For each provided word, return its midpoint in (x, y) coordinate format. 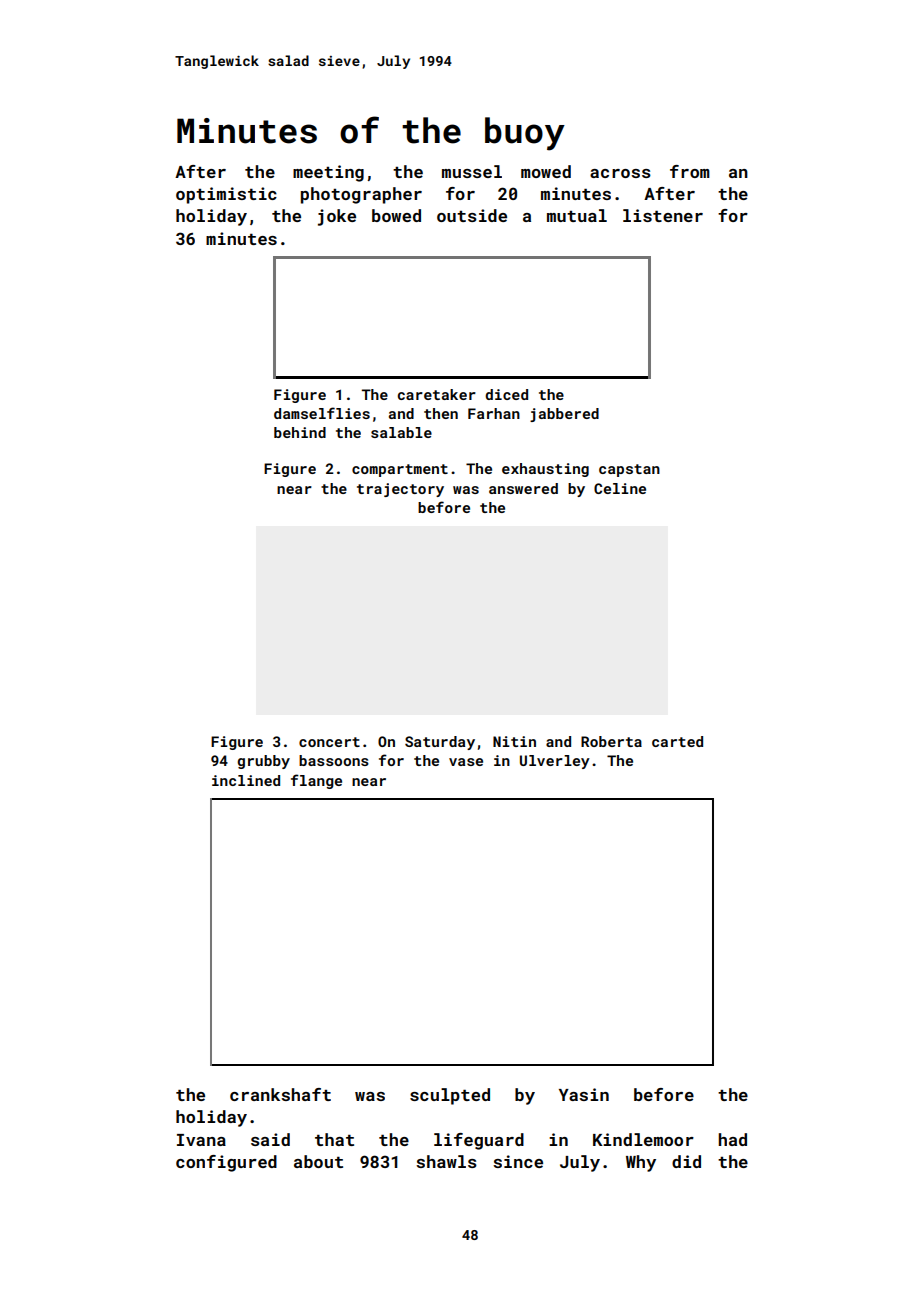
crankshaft (280, 1094)
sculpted (450, 1096)
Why (641, 1163)
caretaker (437, 394)
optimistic (226, 195)
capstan (629, 470)
